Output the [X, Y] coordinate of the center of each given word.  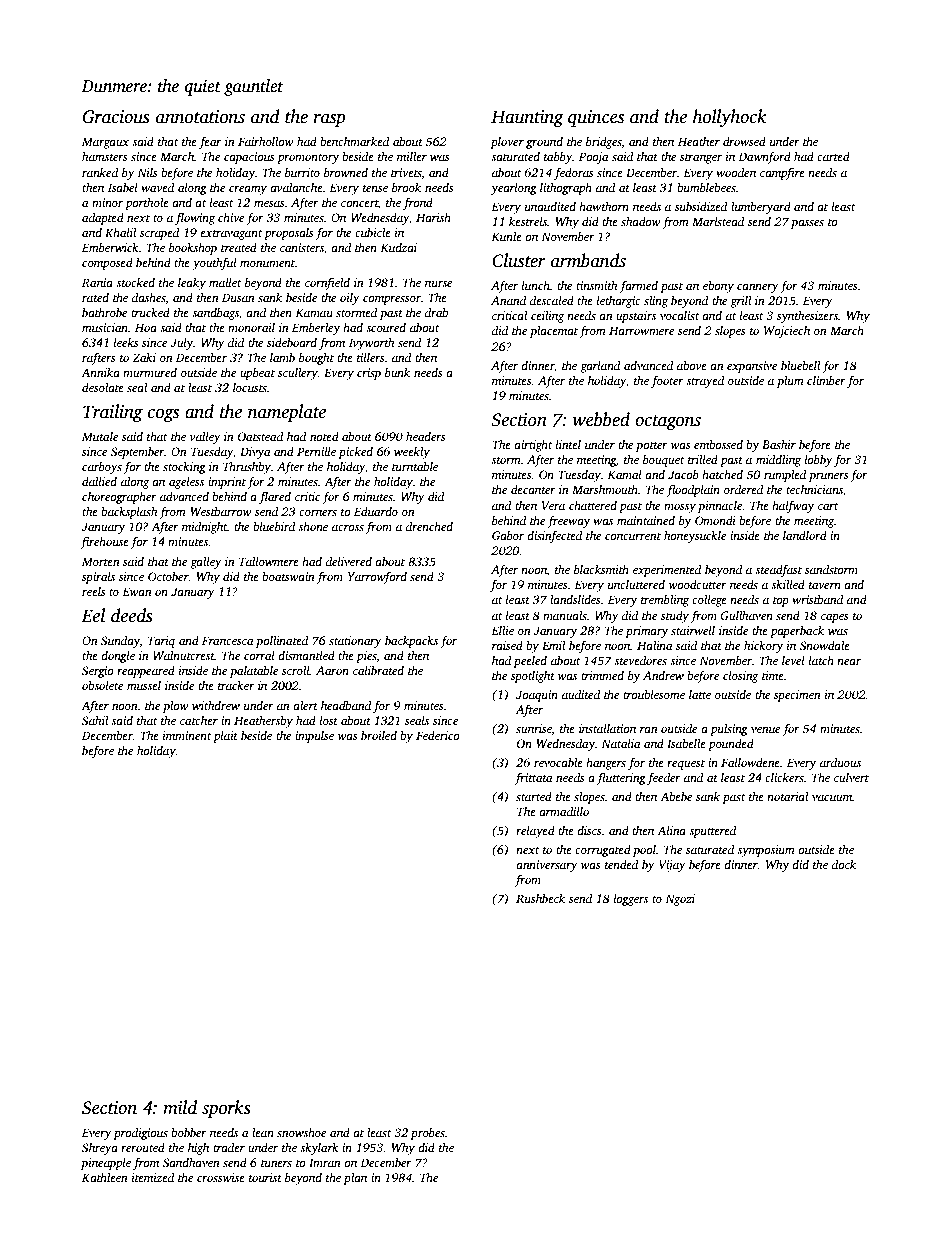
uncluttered [636, 584]
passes [807, 224]
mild [180, 1107]
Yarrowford [377, 577]
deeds [132, 615]
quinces [596, 118]
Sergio [98, 672]
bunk [397, 372]
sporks [226, 1109]
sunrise [534, 728]
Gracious [116, 117]
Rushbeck [540, 898]
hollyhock [730, 118]
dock [844, 864]
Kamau [314, 312]
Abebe [676, 796]
